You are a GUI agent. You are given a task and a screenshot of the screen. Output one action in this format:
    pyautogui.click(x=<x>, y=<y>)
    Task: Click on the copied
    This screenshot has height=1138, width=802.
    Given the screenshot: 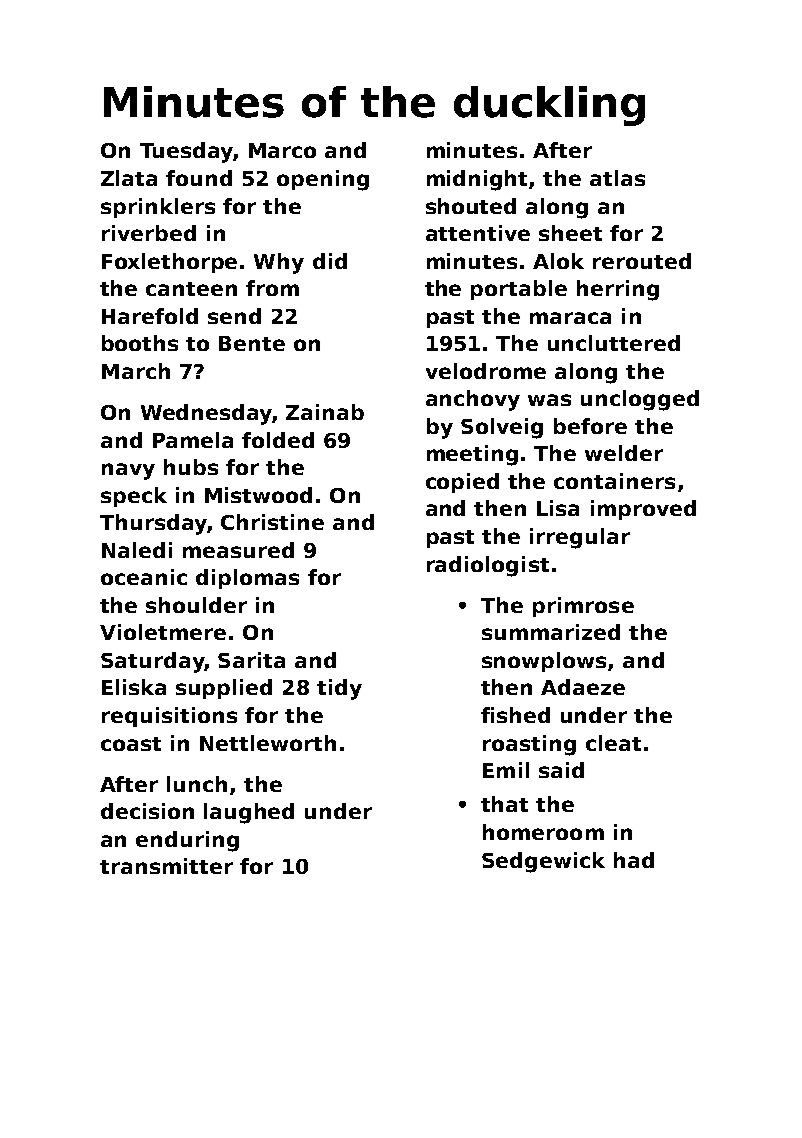 What is the action you would take?
    pyautogui.click(x=462, y=483)
